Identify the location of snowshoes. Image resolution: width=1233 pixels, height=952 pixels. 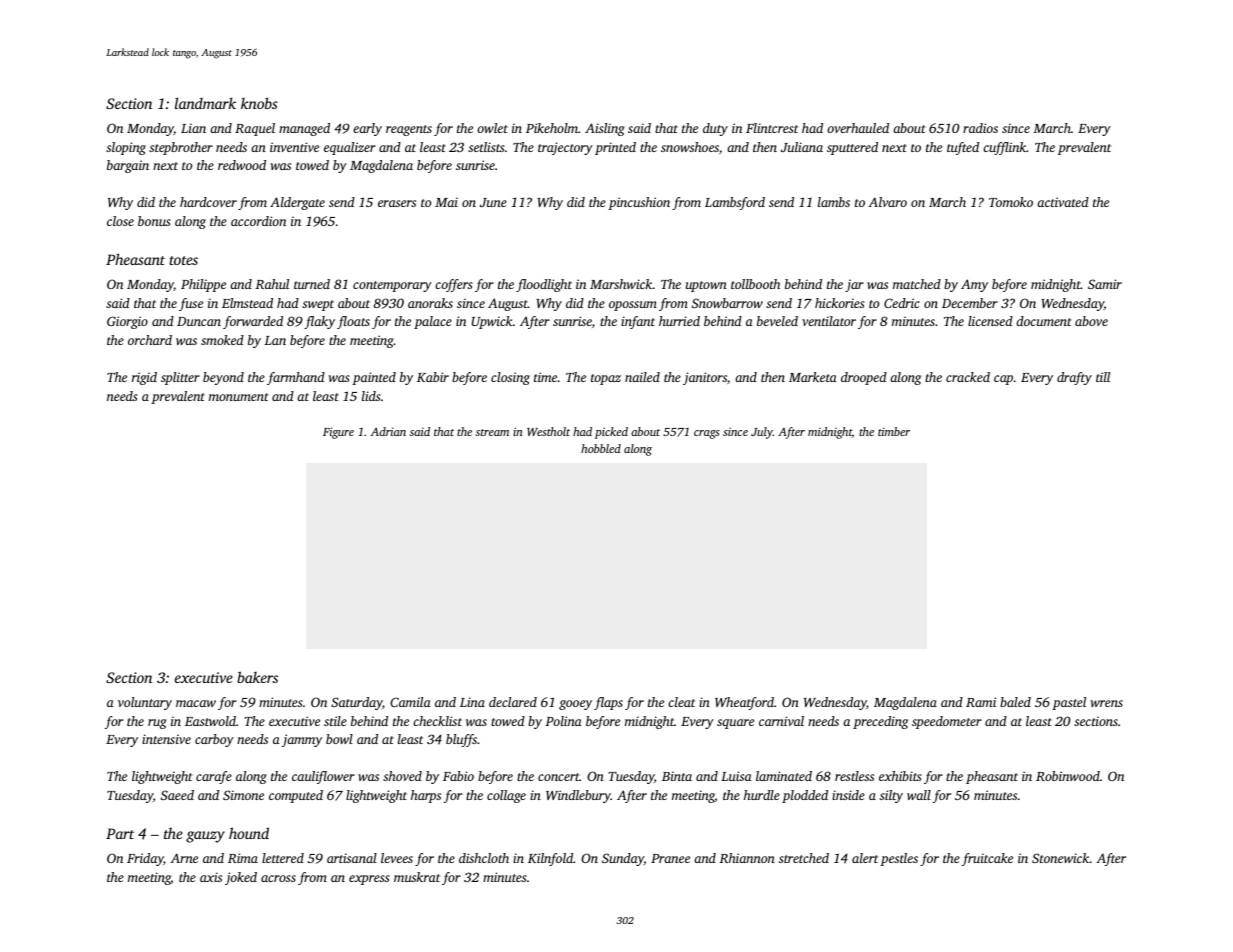
(690, 147).
